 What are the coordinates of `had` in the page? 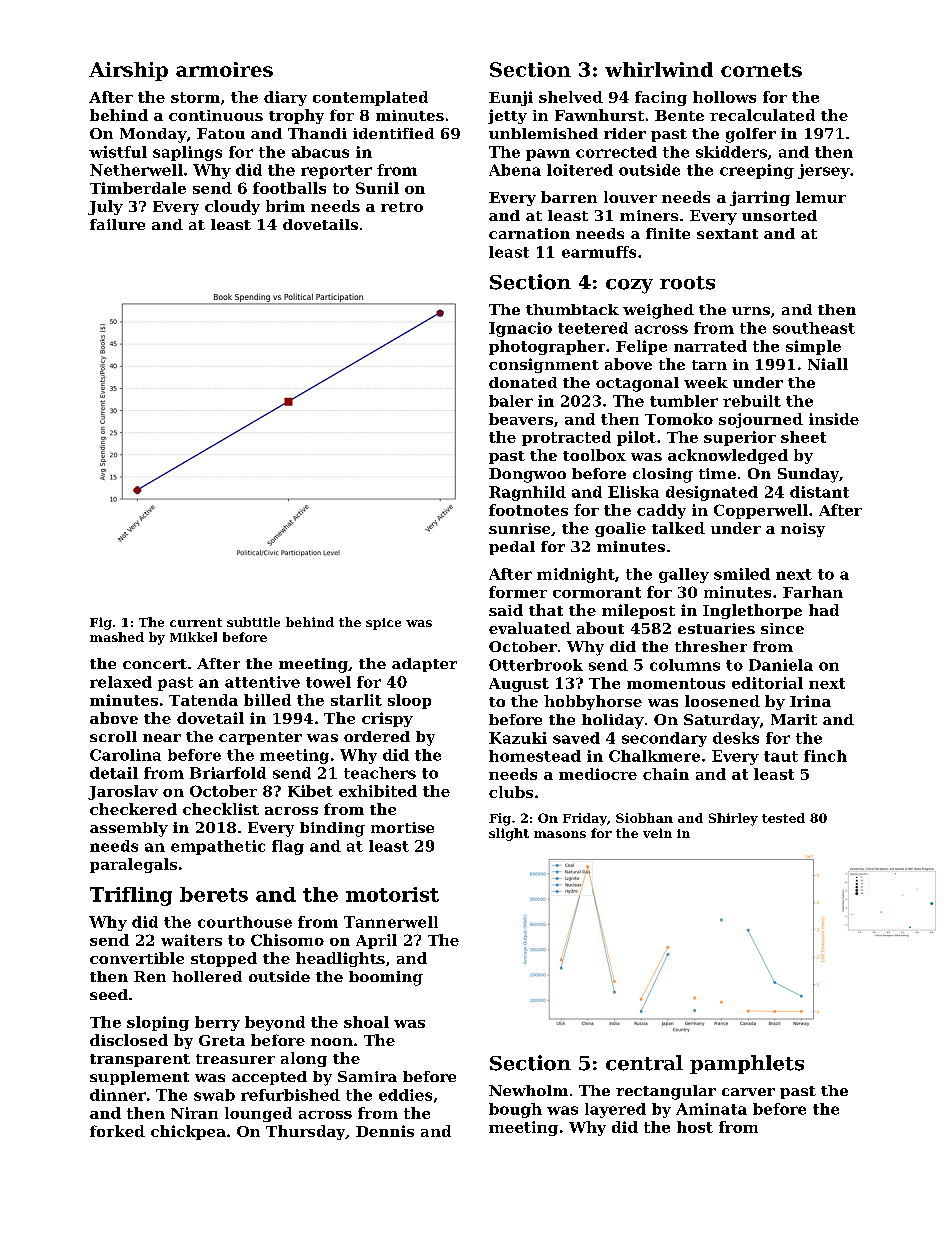 It's located at (824, 610).
